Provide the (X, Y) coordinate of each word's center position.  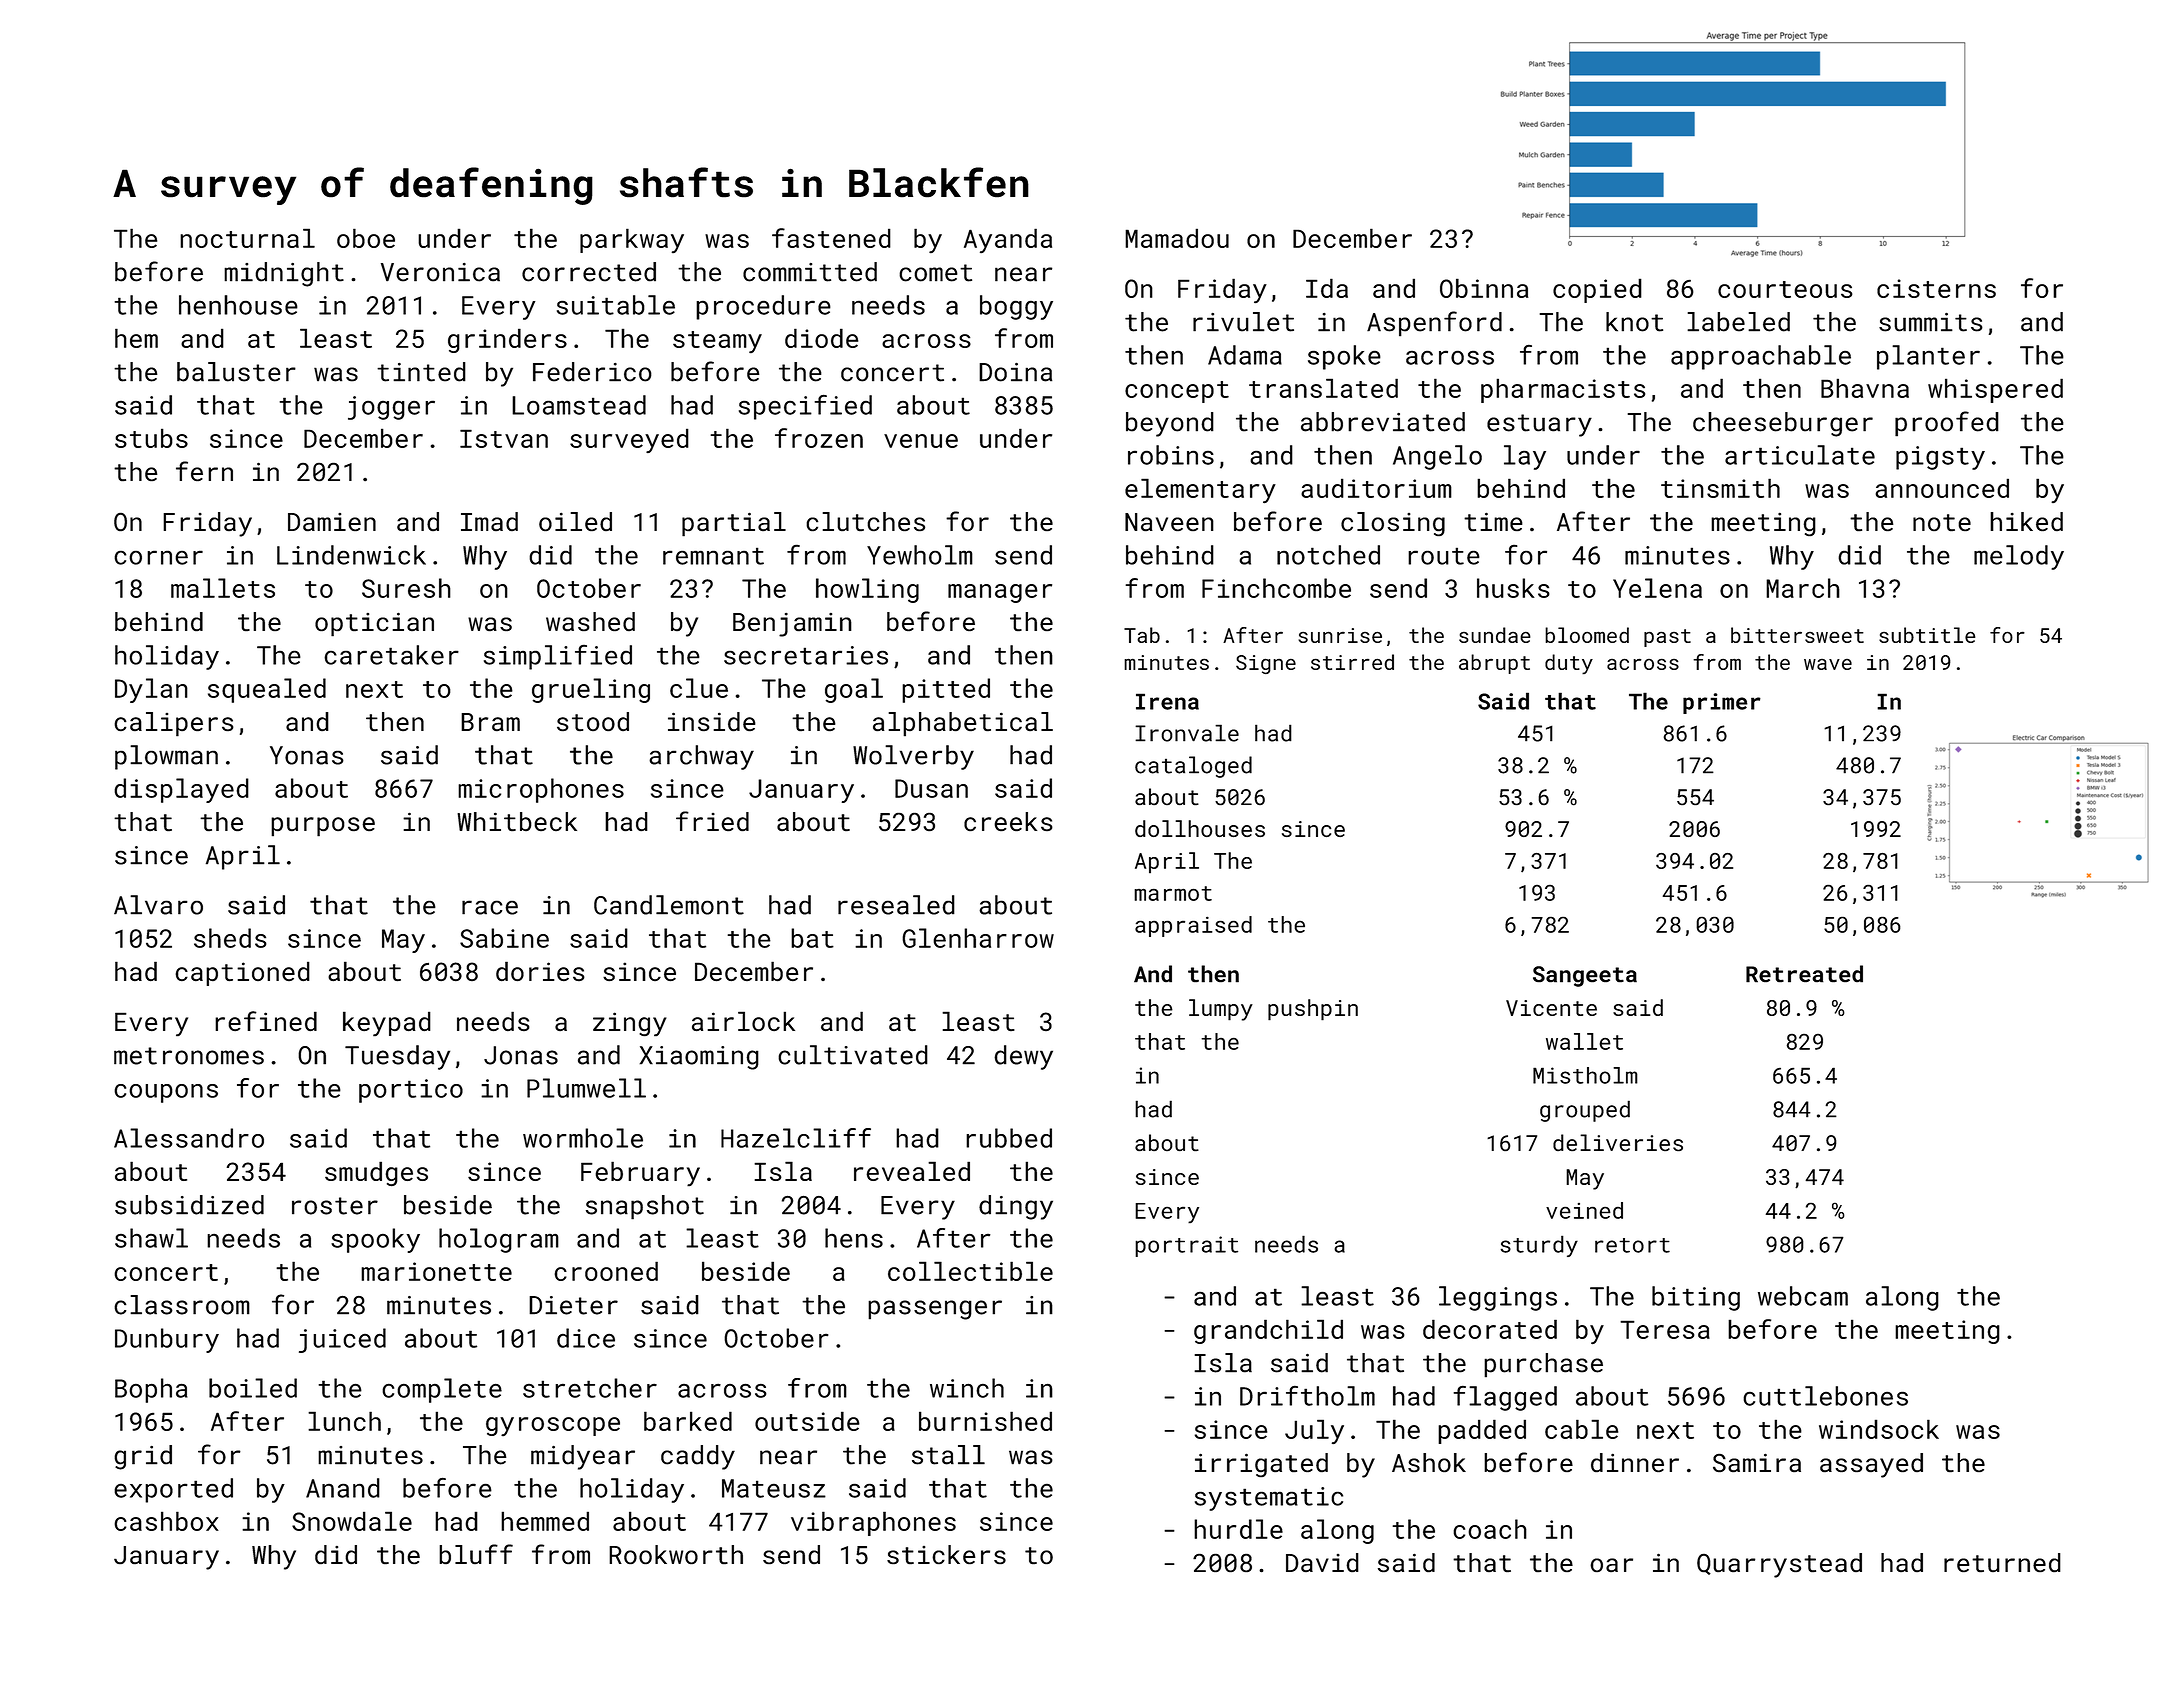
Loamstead (579, 405)
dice (586, 1338)
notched (1328, 555)
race (490, 907)
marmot (1173, 893)
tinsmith (1720, 488)
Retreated (1804, 974)
